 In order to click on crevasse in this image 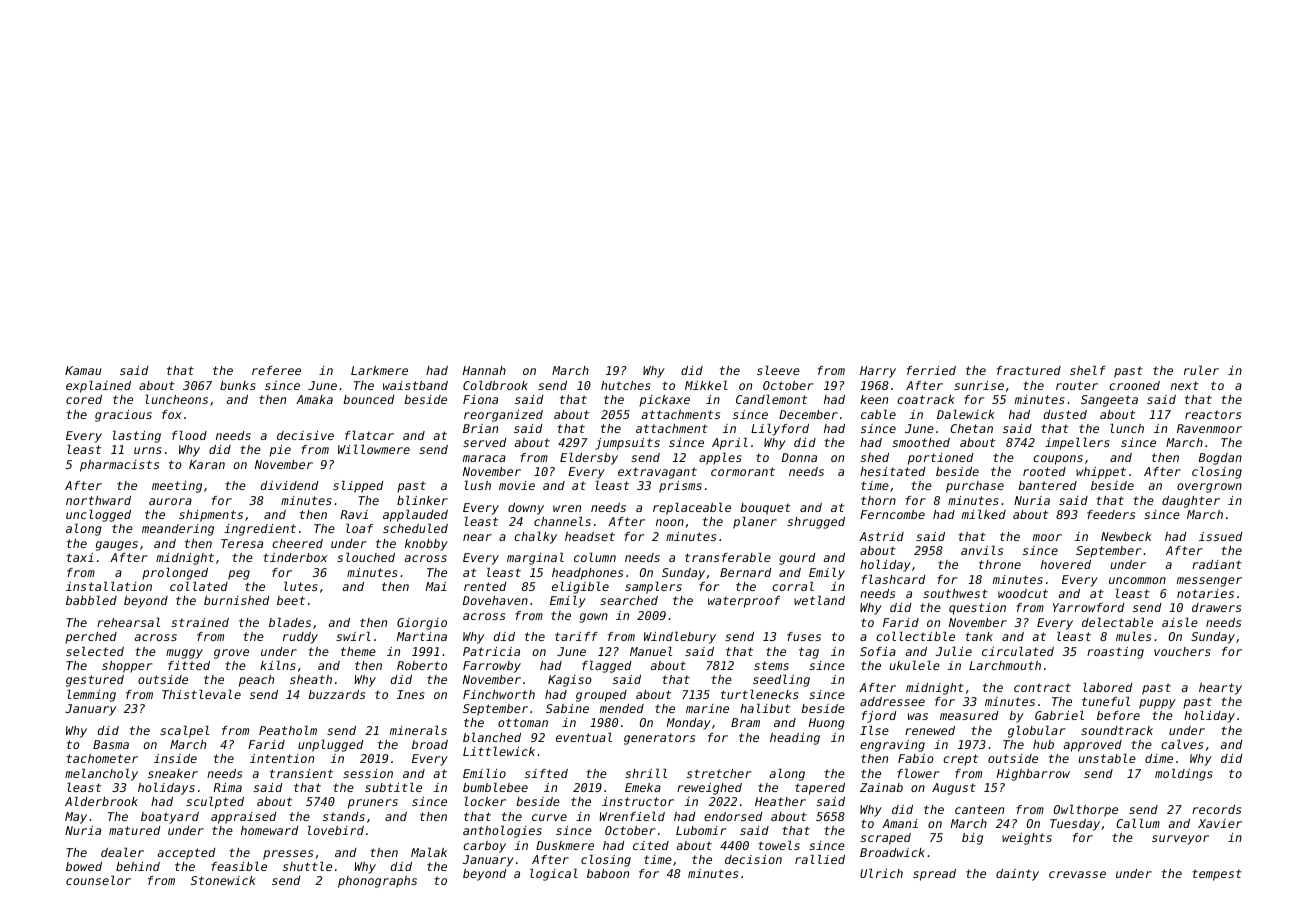, I will do `click(1077, 874)`.
